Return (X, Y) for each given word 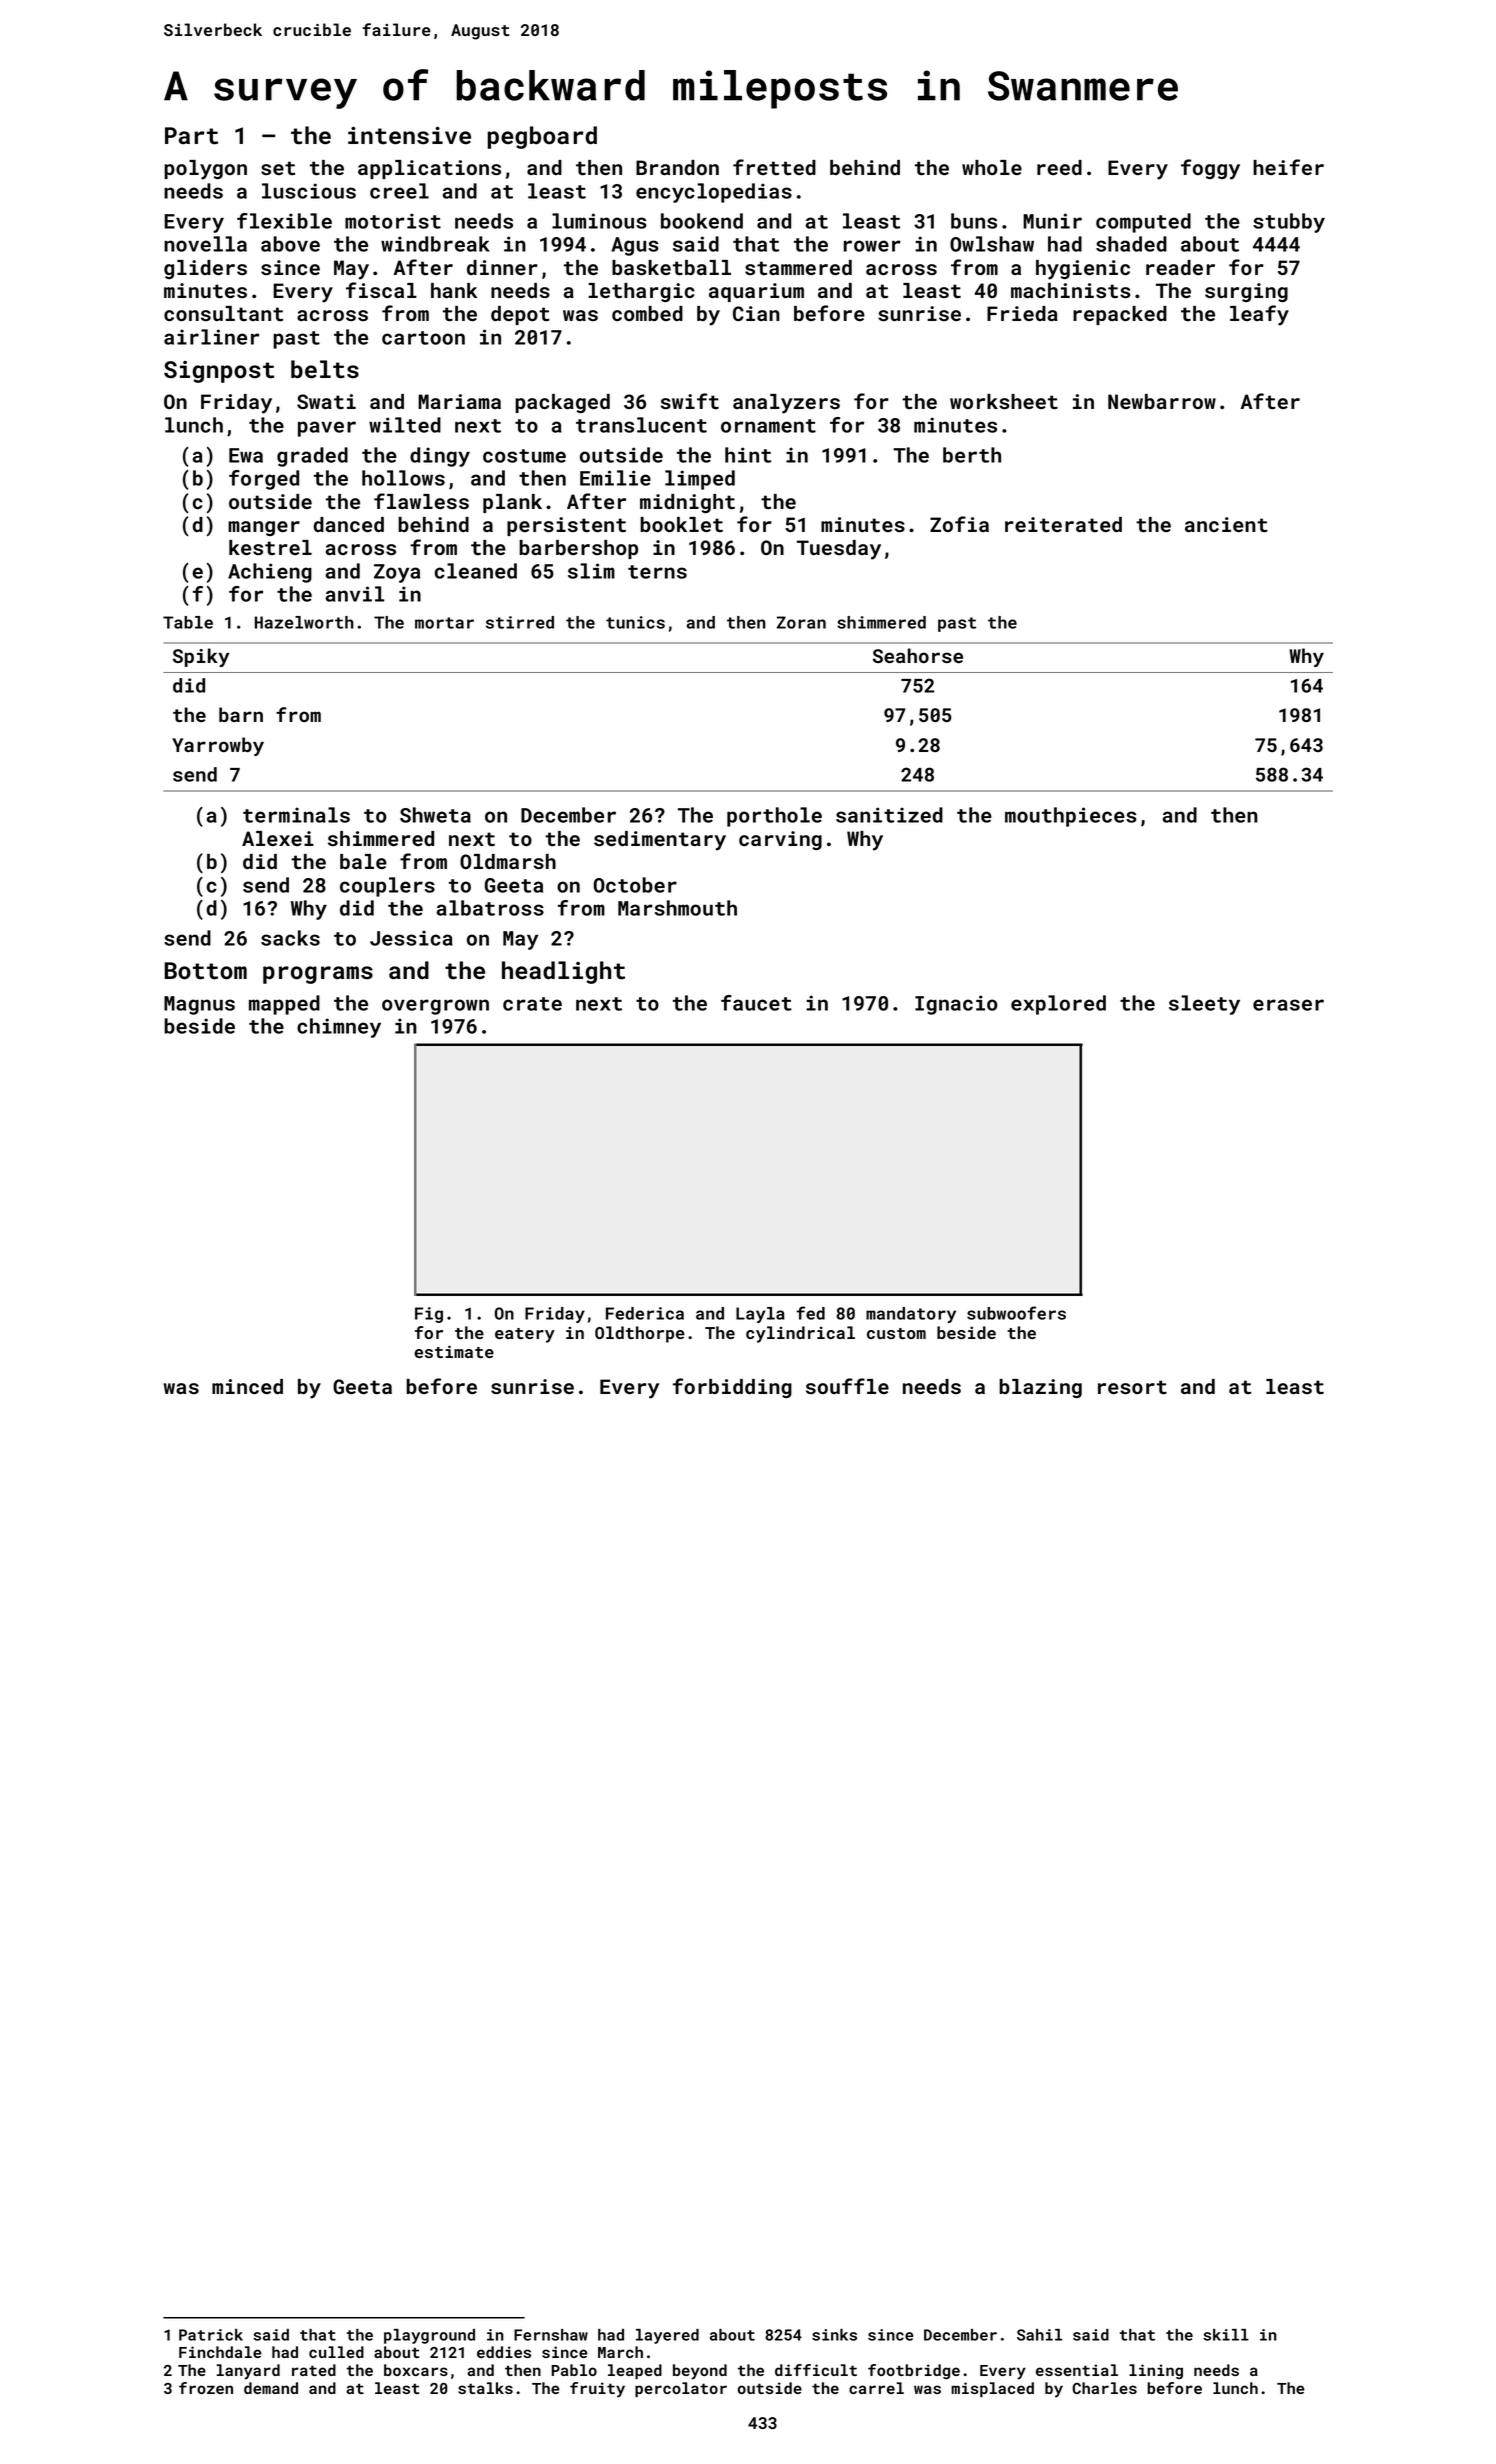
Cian (756, 313)
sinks (834, 2335)
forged (264, 480)
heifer (1288, 167)
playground (429, 2336)
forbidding (732, 1388)
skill (1226, 2335)
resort (1132, 1387)
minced (247, 1386)
